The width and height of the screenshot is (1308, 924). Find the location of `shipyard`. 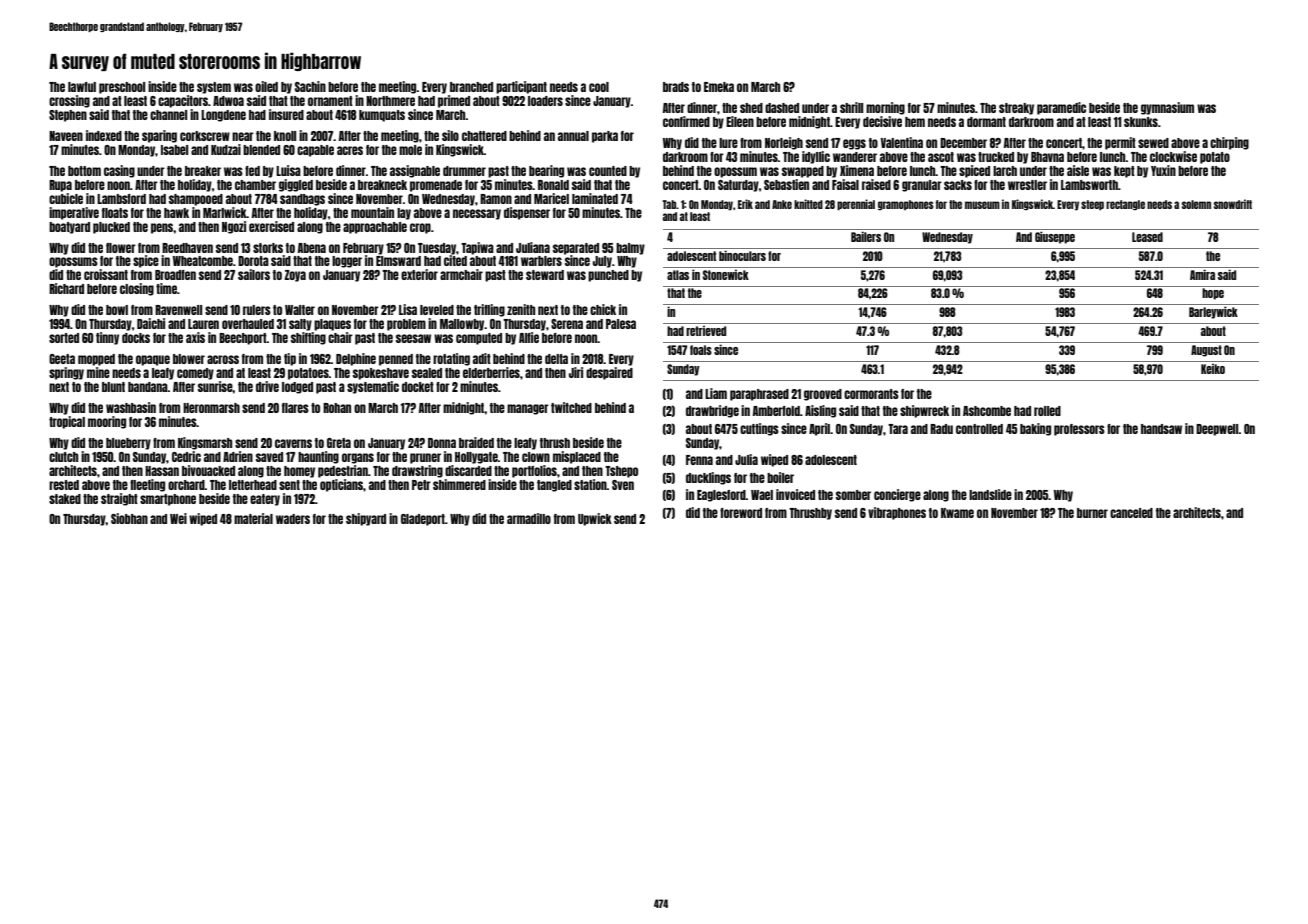

shipyard is located at coordinates (366, 519).
